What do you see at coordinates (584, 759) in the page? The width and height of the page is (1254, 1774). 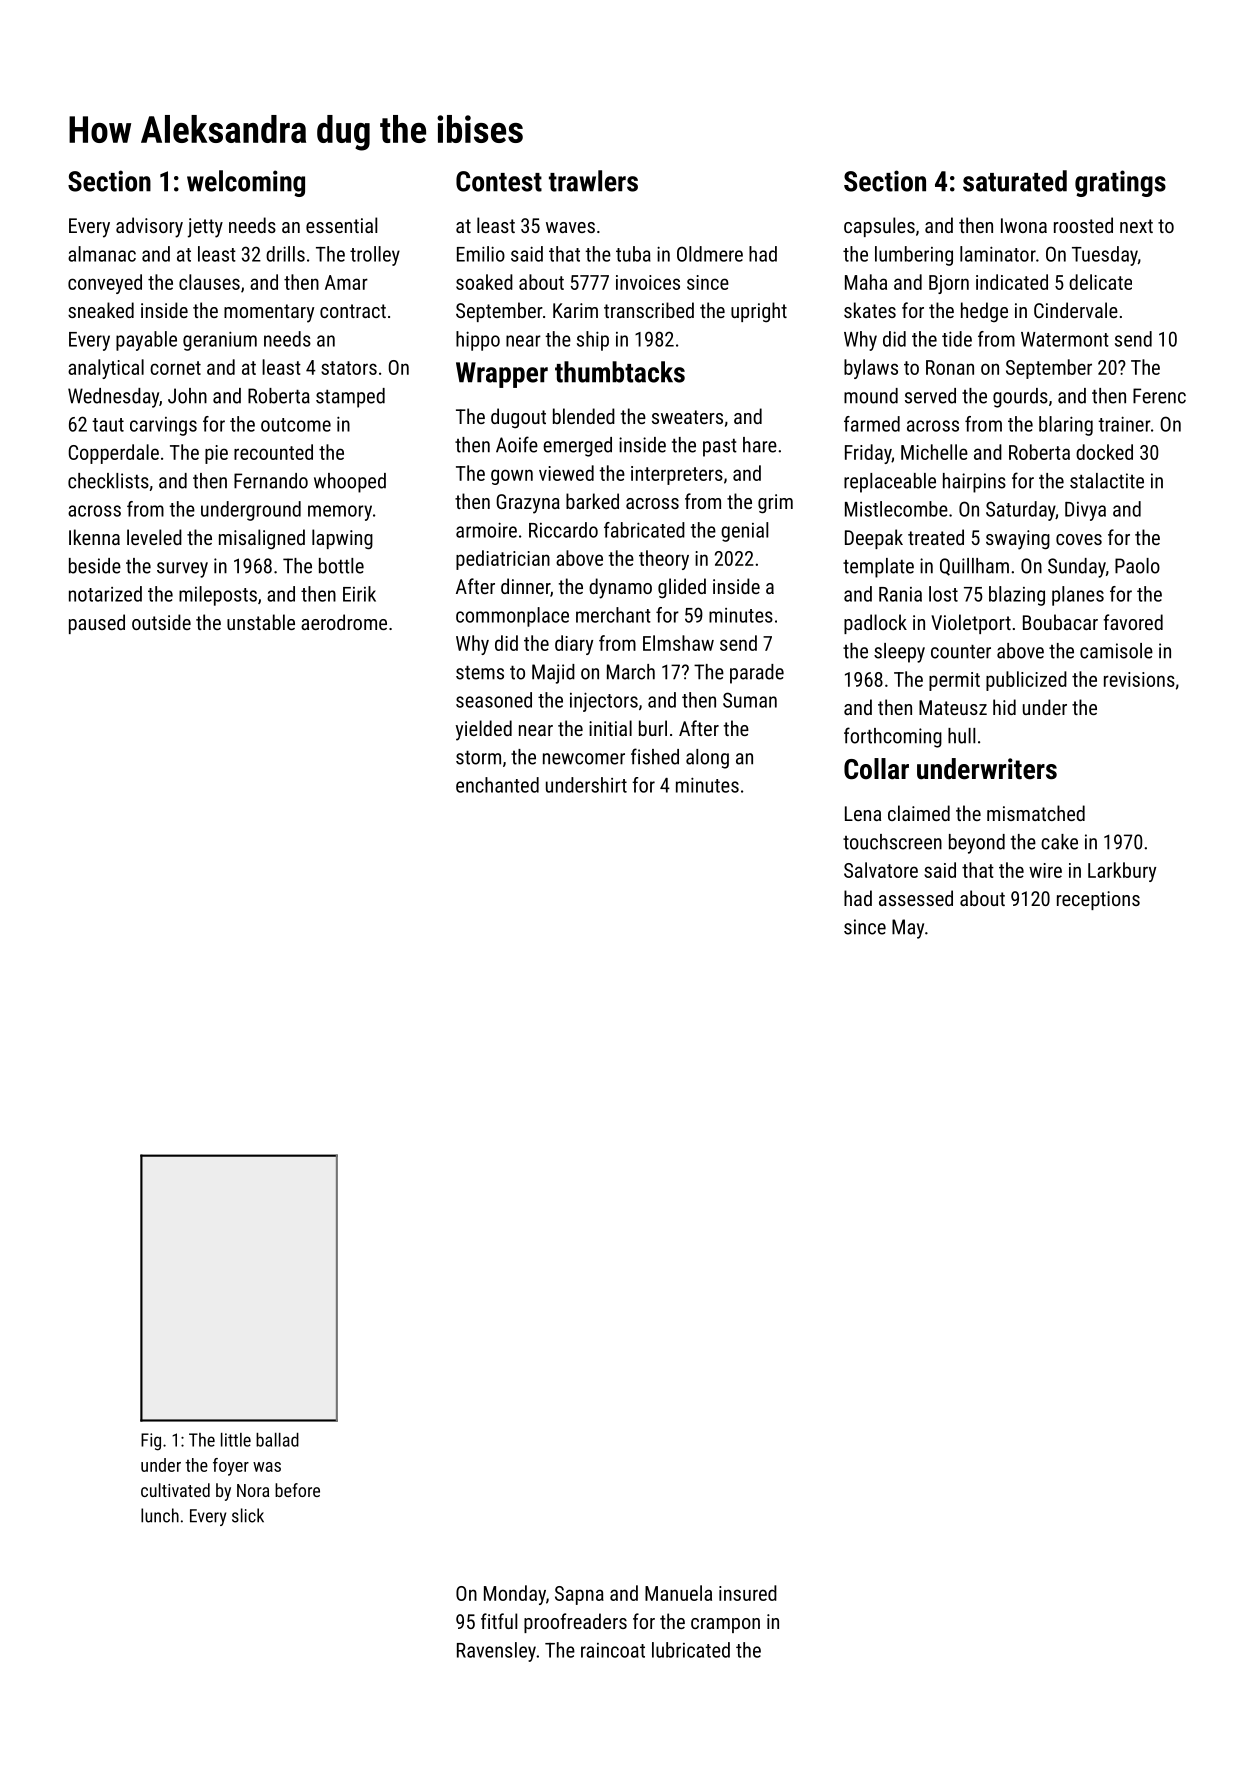 I see `newcomer` at bounding box center [584, 759].
